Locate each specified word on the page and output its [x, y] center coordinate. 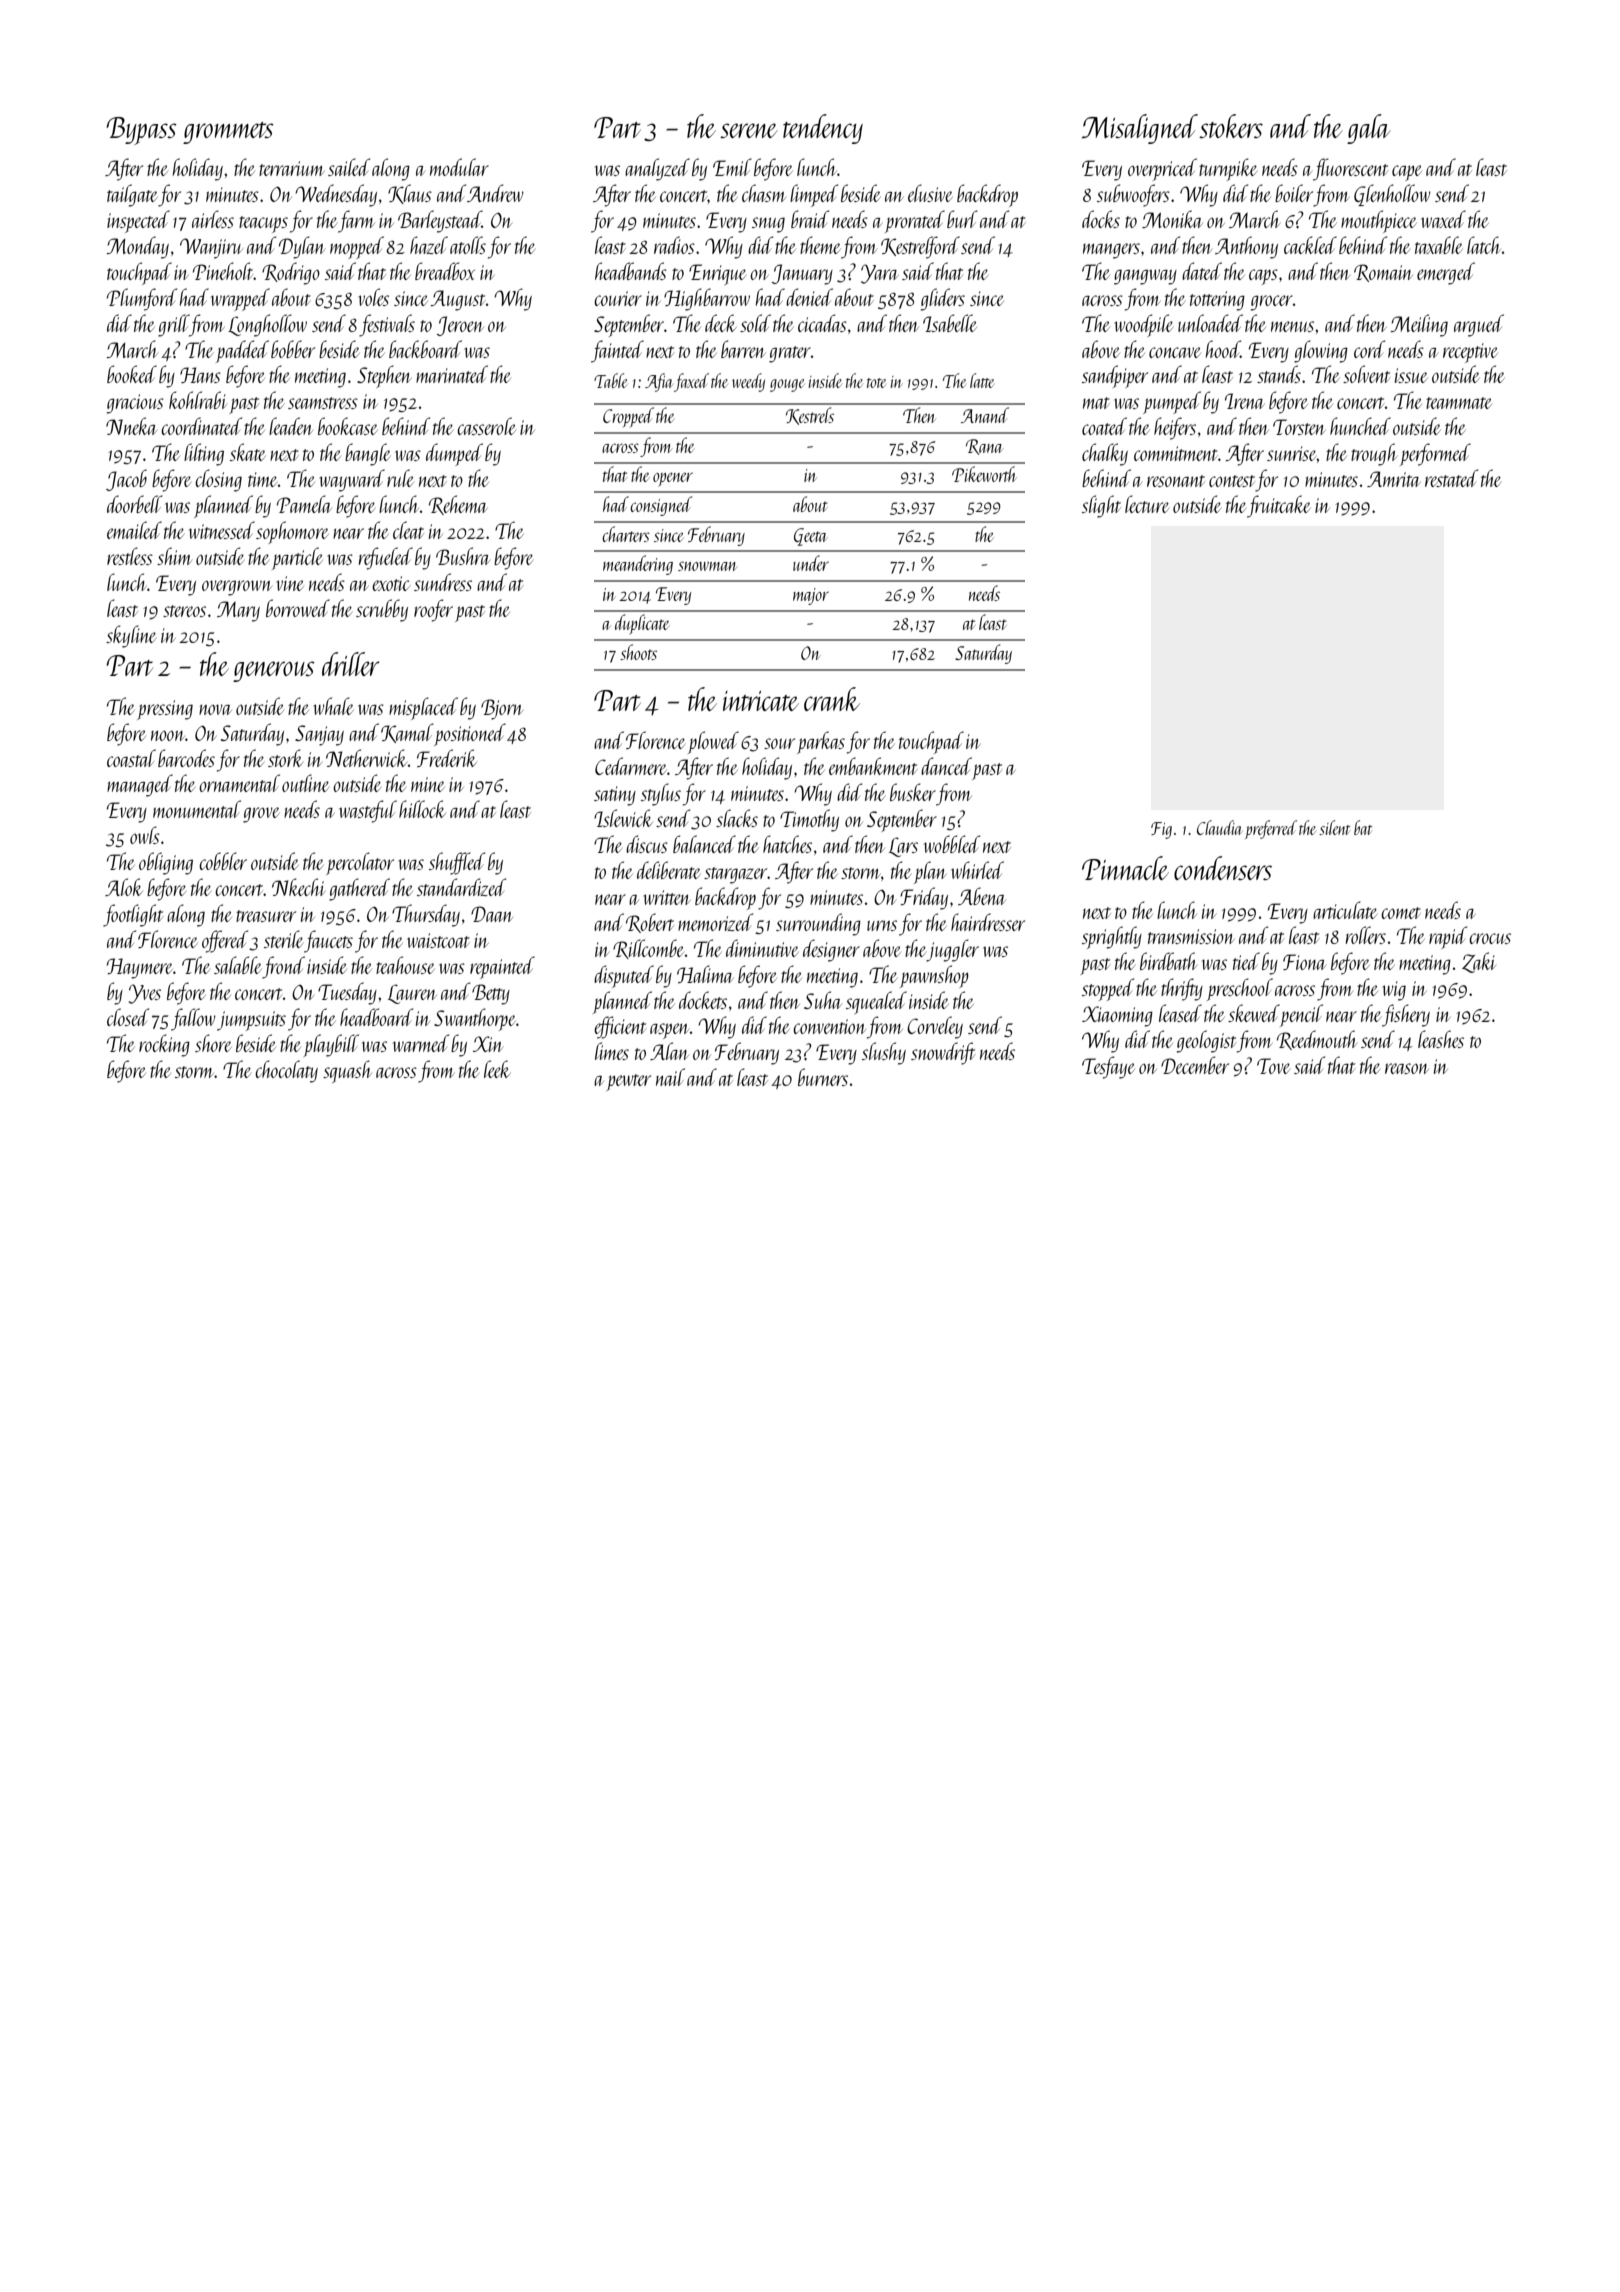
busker [913, 792]
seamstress [323, 403]
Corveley [935, 1027]
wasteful [368, 811]
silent [1335, 827]
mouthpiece [1379, 221]
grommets [228, 133]
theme [820, 245]
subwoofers [1133, 195]
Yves [145, 994]
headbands [631, 271]
